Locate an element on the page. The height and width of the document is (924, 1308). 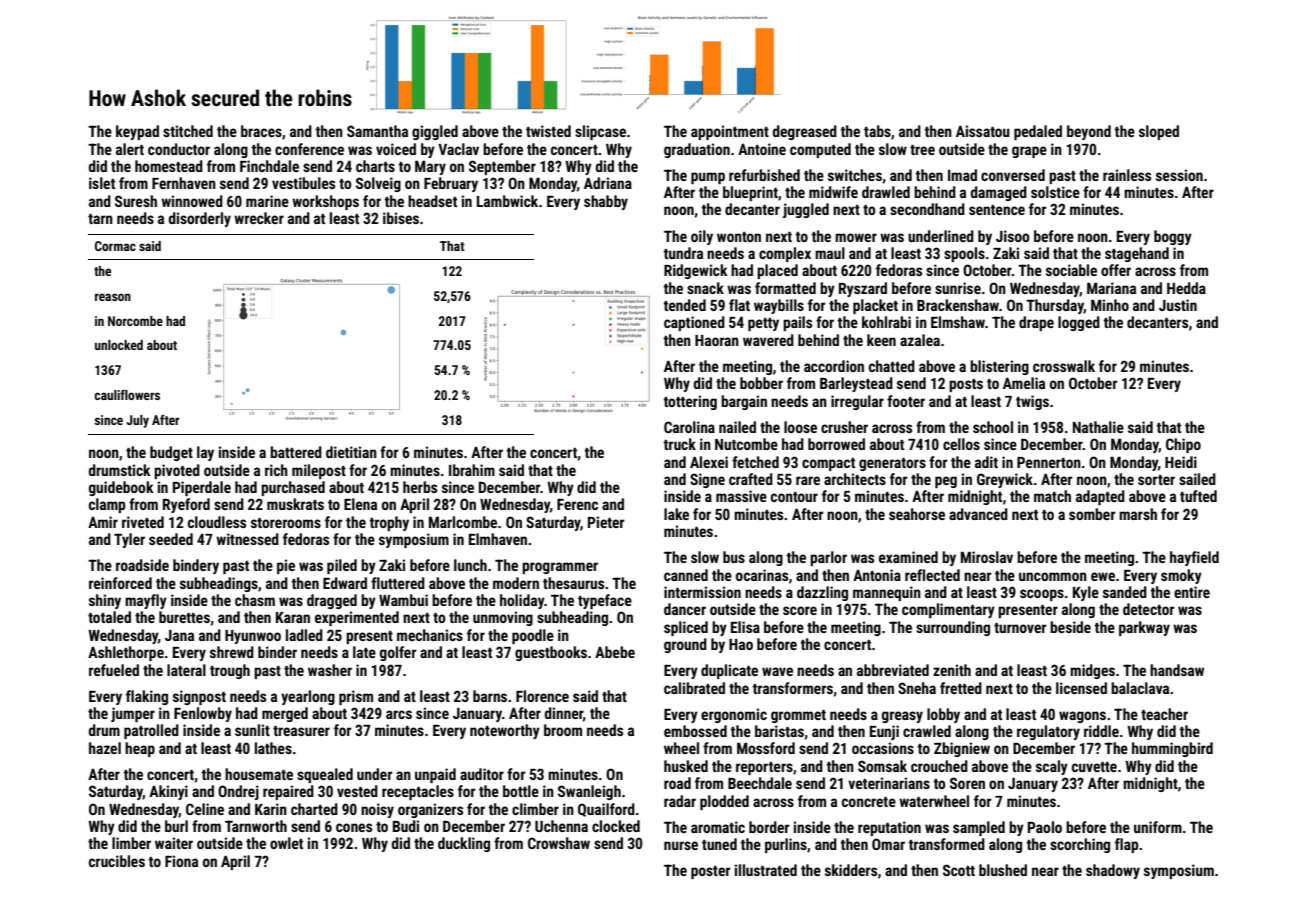
blueprint is located at coordinates (750, 193).
